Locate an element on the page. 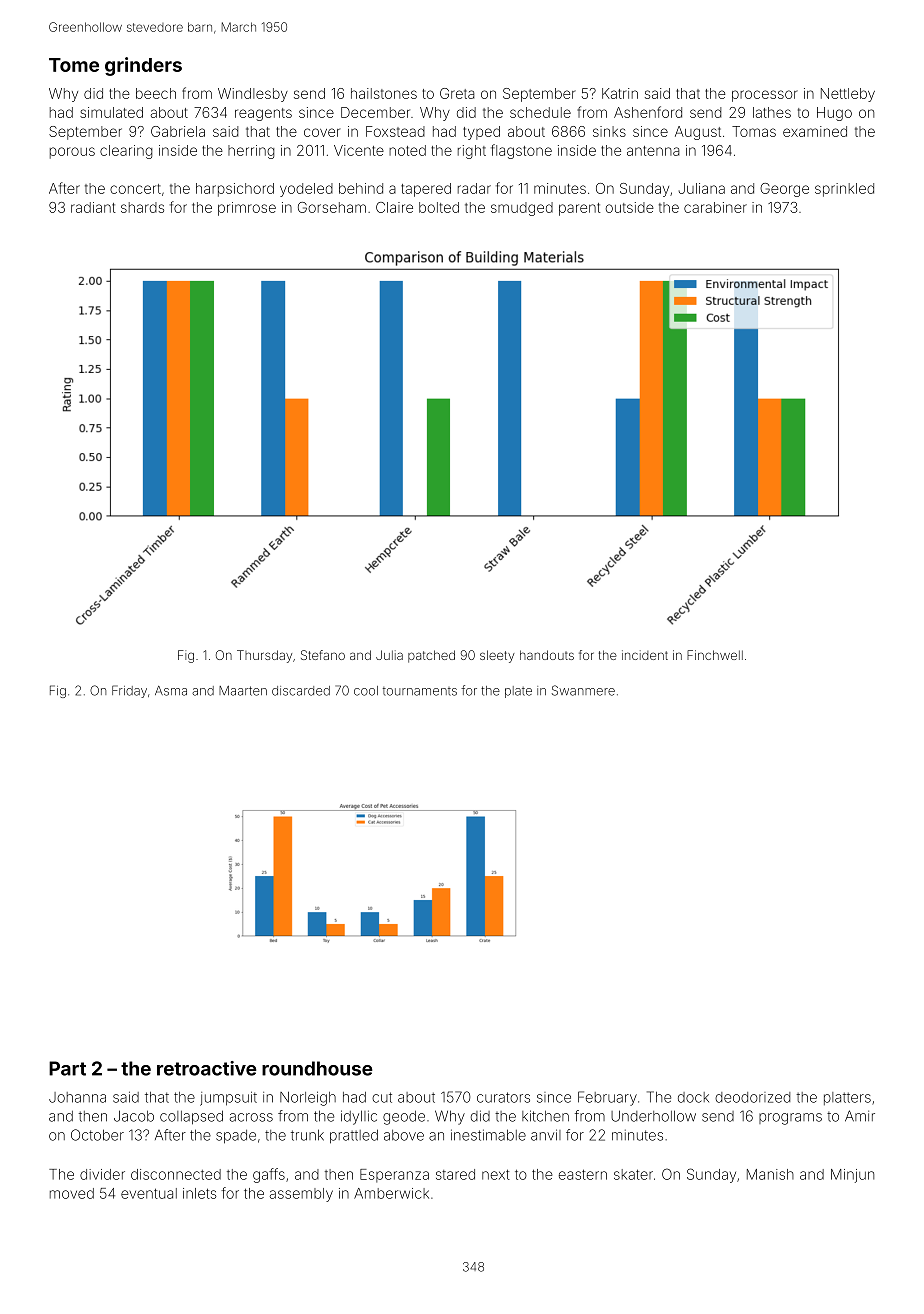 The height and width of the page is (1314, 924). Manish is located at coordinates (770, 1174).
